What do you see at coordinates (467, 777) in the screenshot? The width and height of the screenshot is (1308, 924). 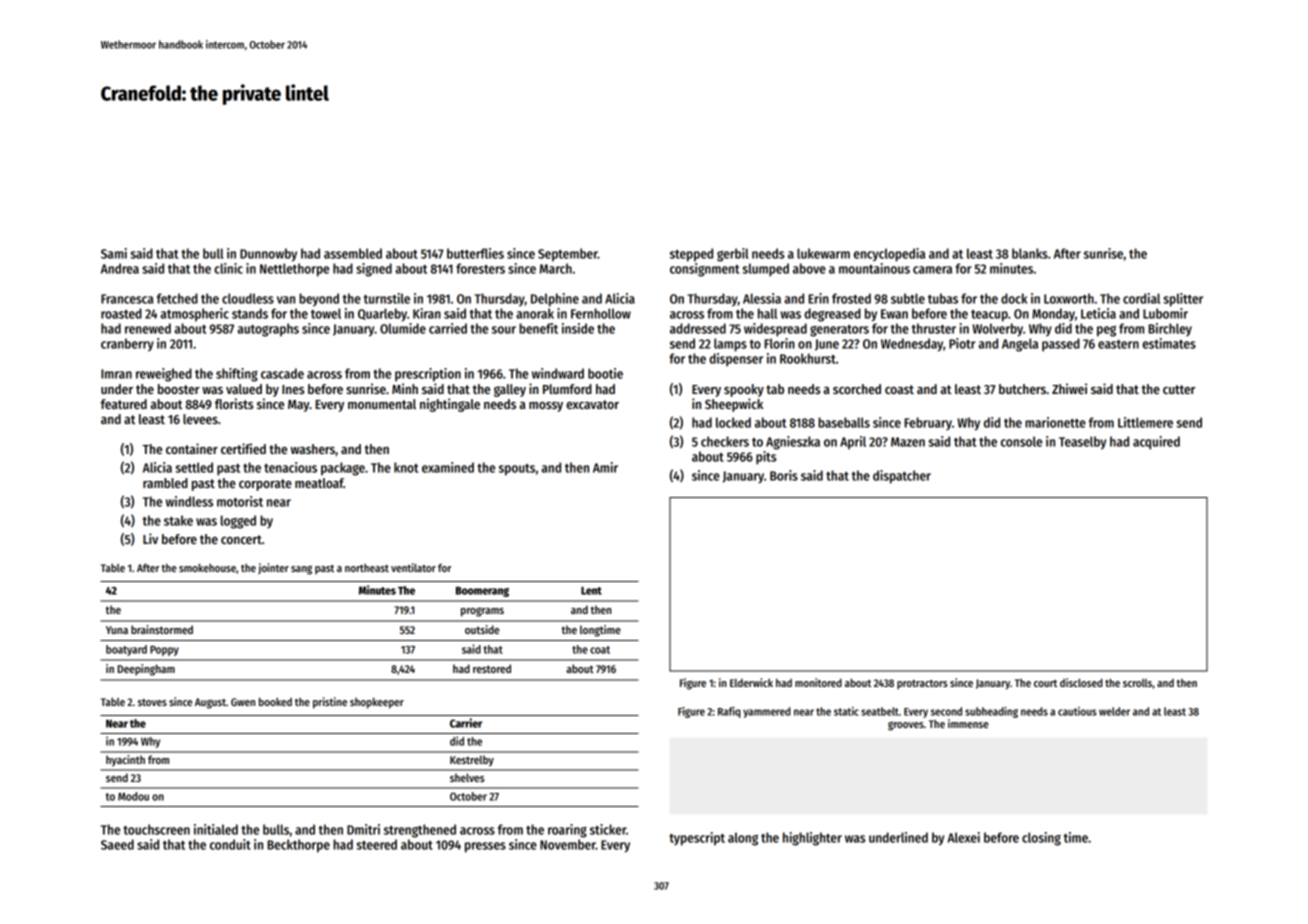 I see `shelves` at bounding box center [467, 777].
